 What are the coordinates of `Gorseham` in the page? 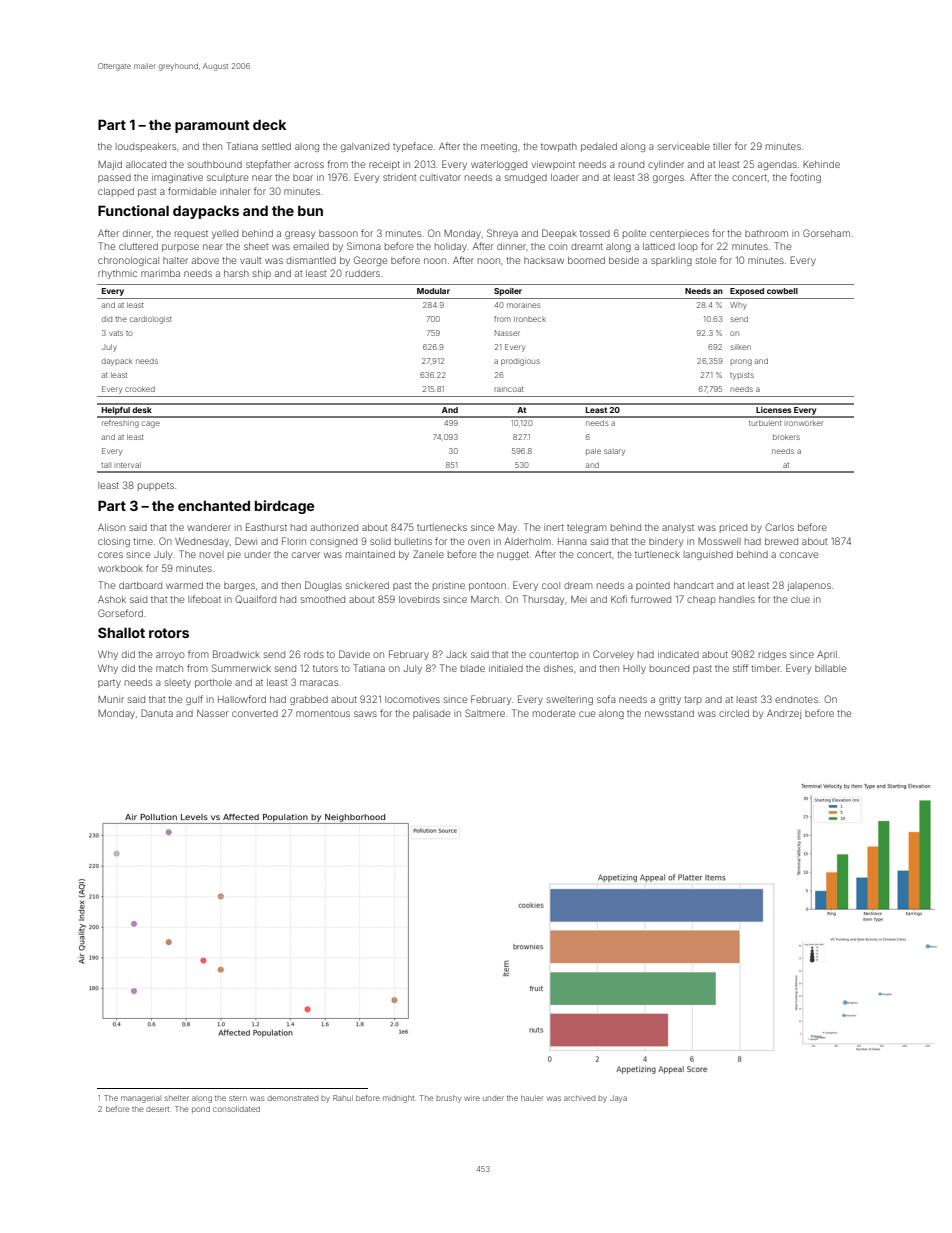 It's located at (826, 233).
